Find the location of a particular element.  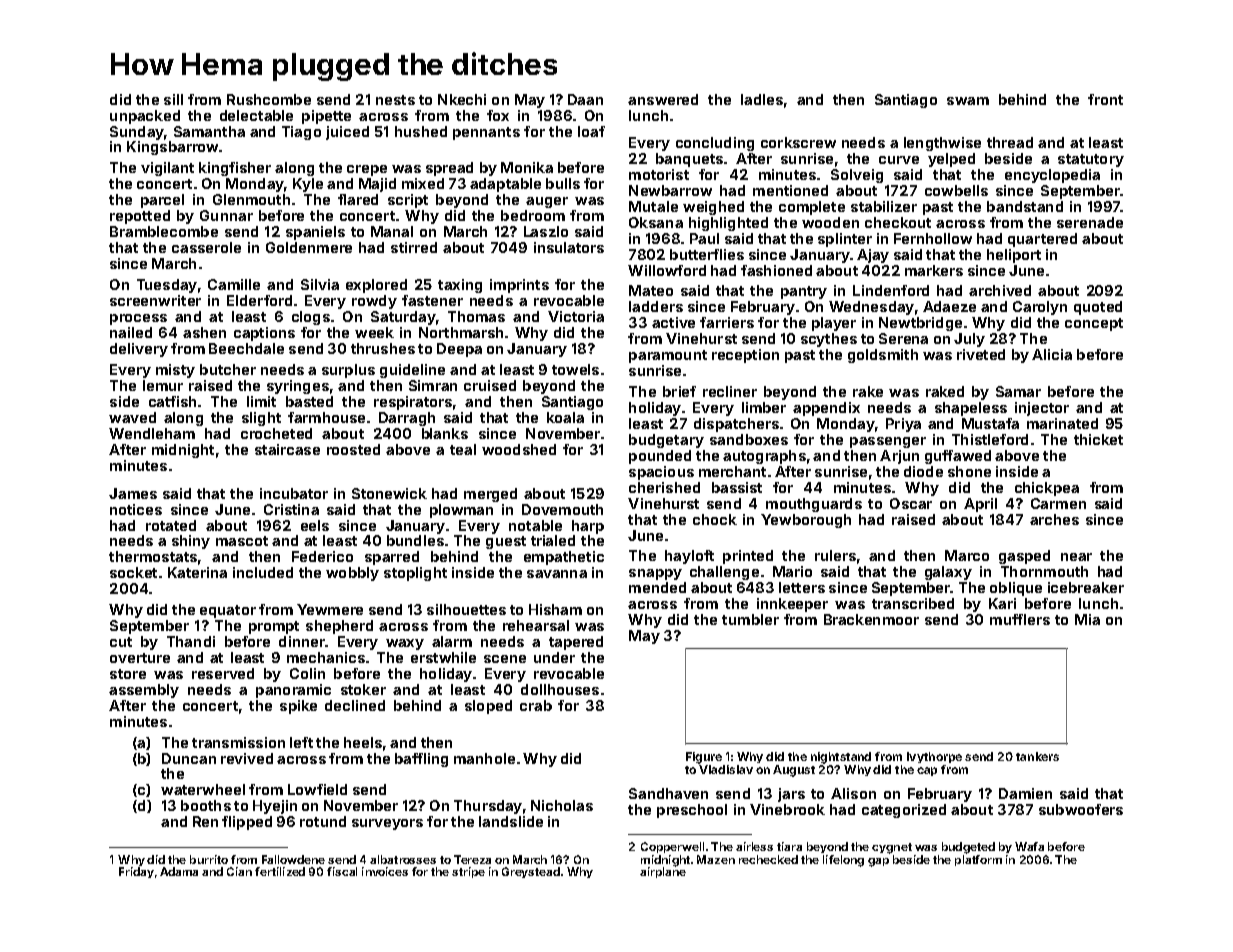

declined is located at coordinates (355, 705).
